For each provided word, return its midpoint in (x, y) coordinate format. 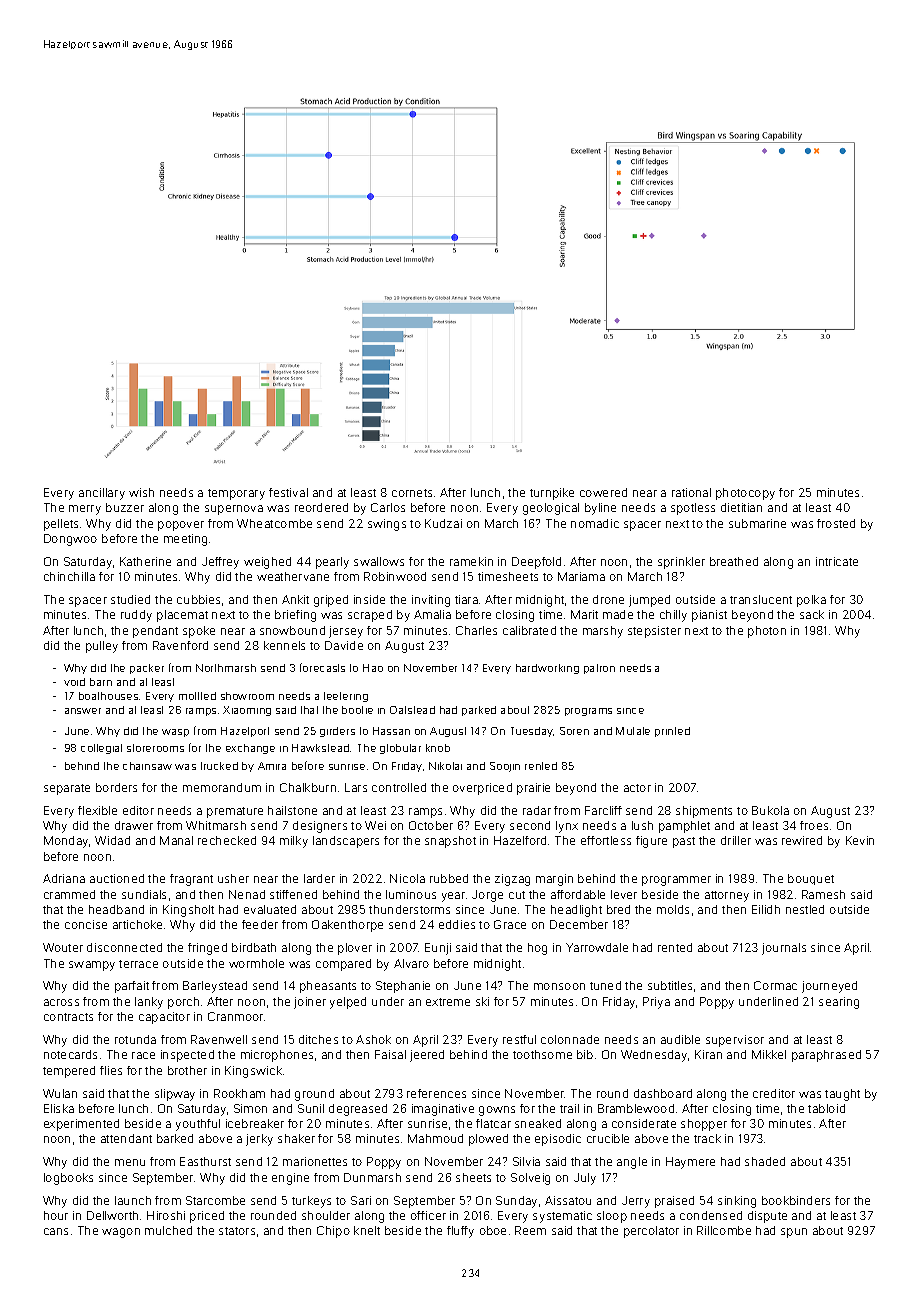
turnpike (552, 494)
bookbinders (796, 1200)
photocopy (745, 494)
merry (85, 510)
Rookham (239, 1093)
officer (428, 1215)
